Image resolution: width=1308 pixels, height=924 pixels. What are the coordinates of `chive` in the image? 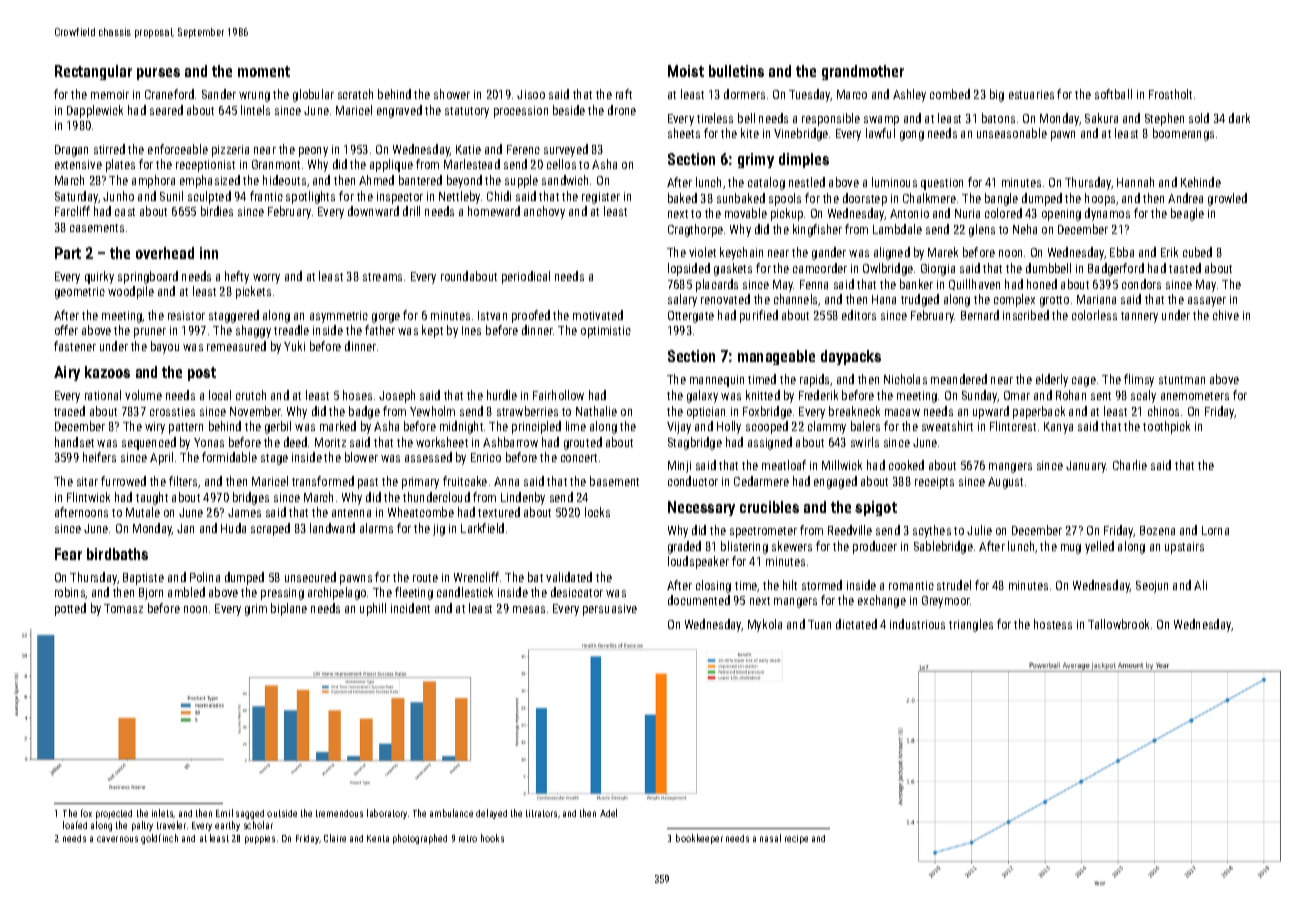 It's located at (1226, 315).
